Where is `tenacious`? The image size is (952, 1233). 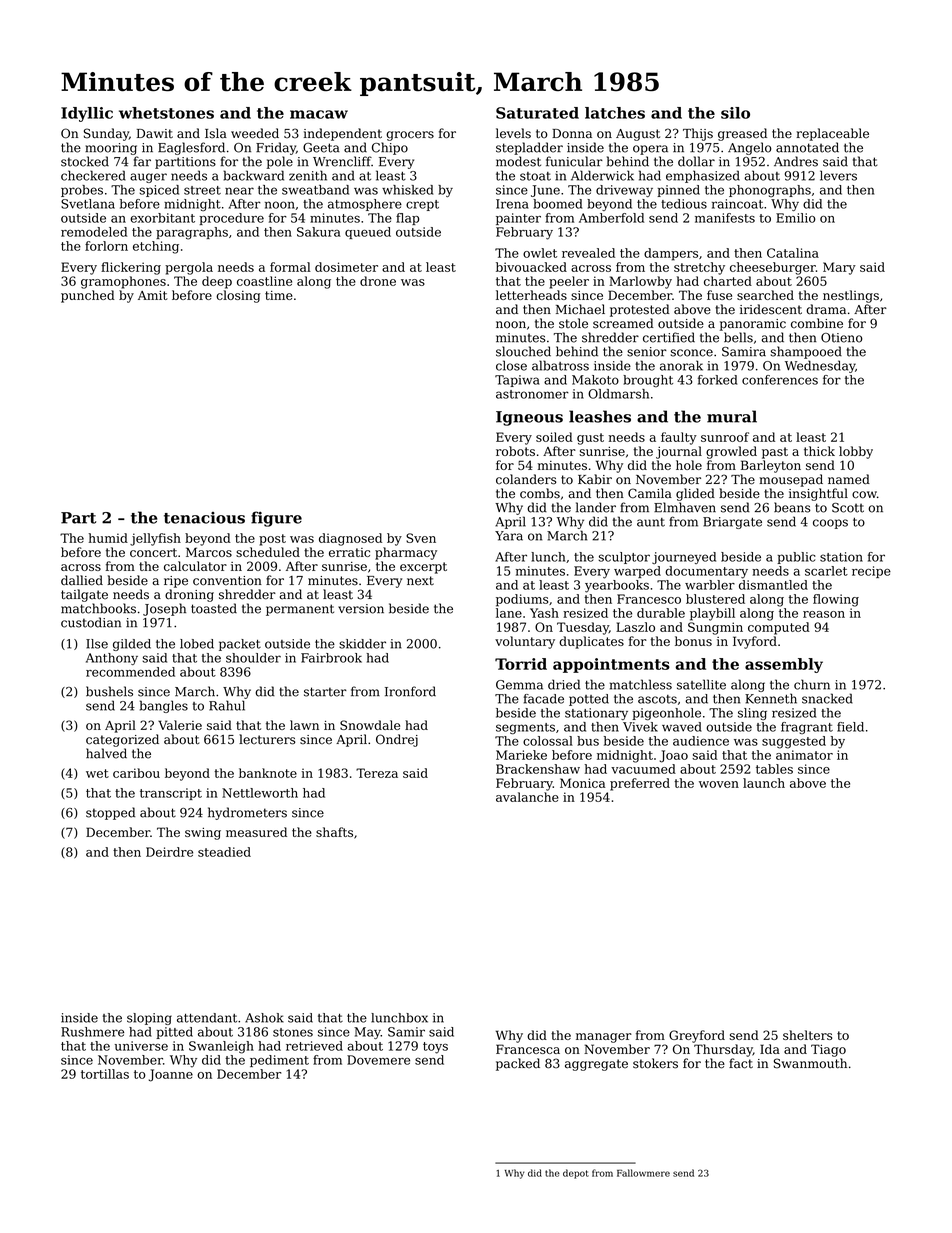 tenacious is located at coordinates (204, 518).
